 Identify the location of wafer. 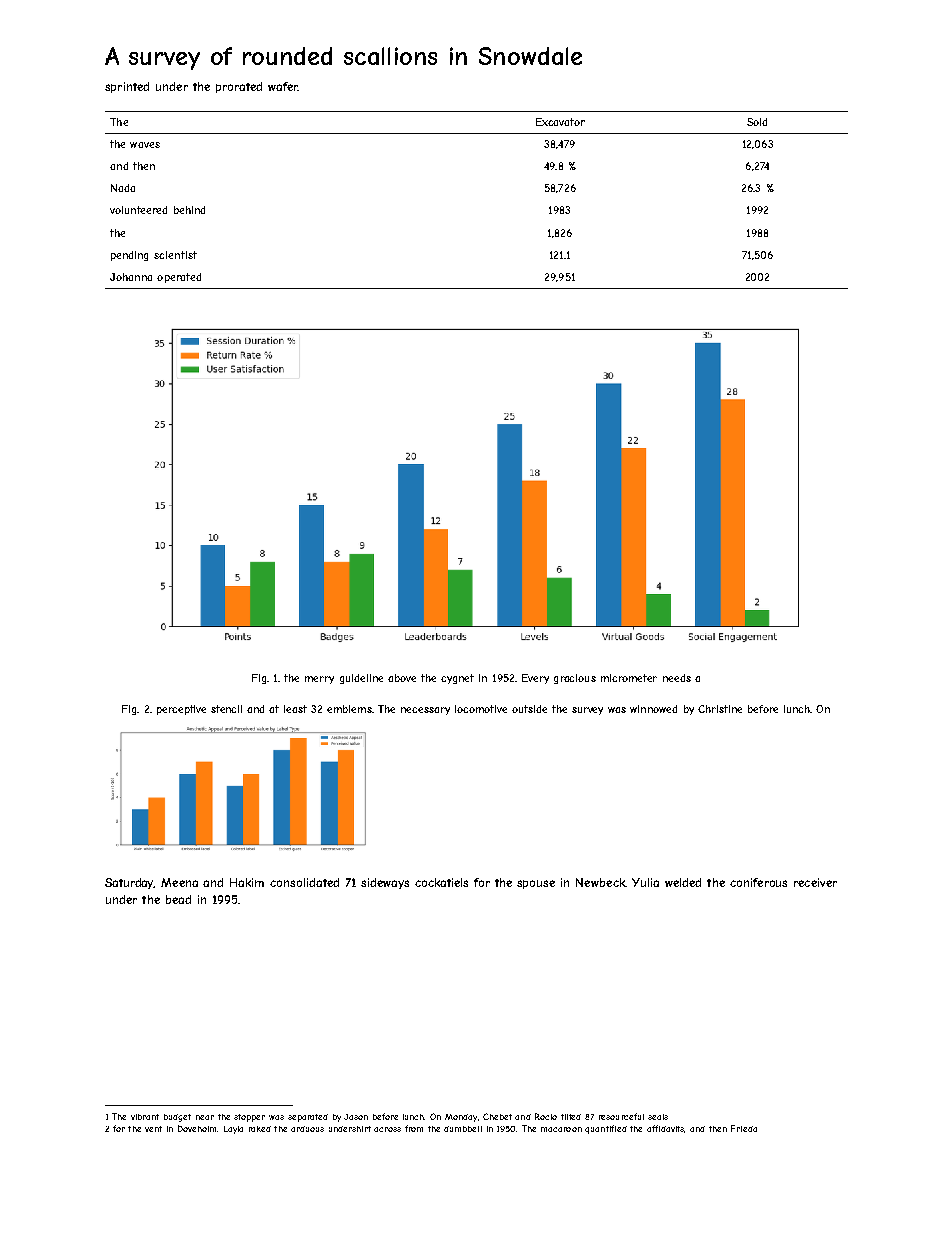
(283, 86).
